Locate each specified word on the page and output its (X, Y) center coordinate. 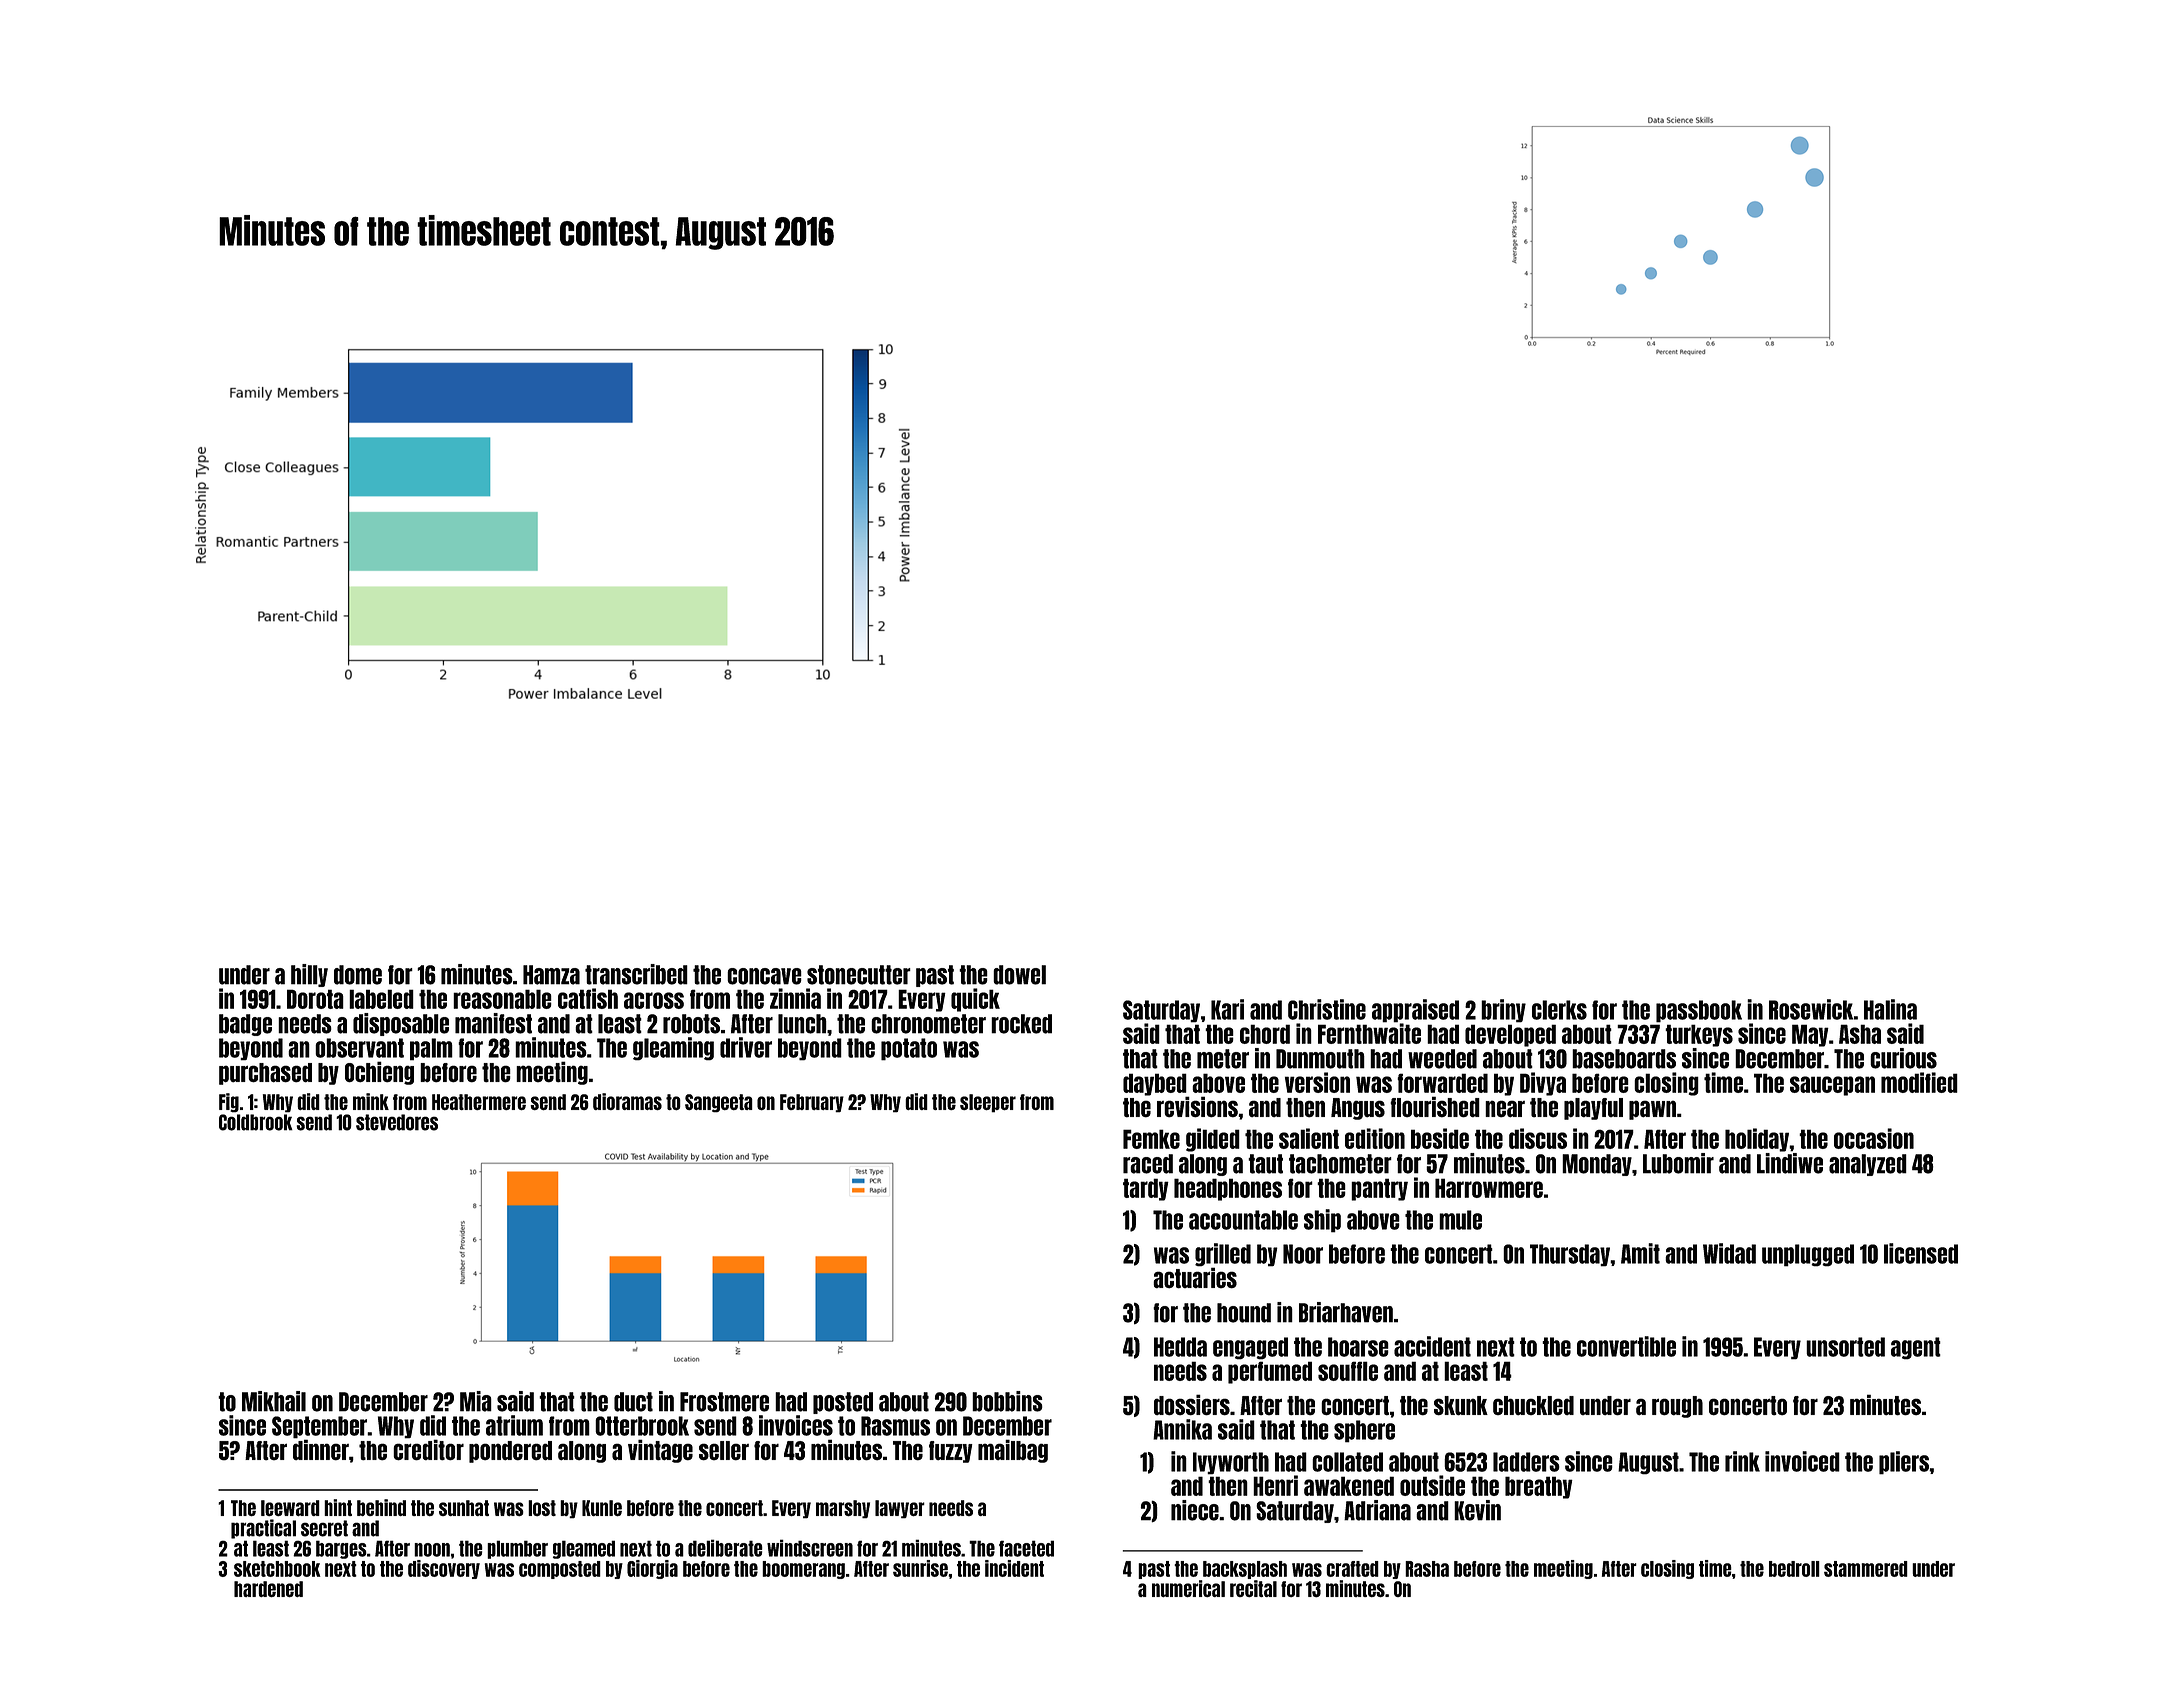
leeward (290, 1508)
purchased (265, 1074)
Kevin (1477, 1510)
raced (1148, 1164)
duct (633, 1402)
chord (1265, 1034)
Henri (1275, 1485)
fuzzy (951, 1452)
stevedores (397, 1122)
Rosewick (1811, 1009)
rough (1677, 1407)
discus (1538, 1138)
